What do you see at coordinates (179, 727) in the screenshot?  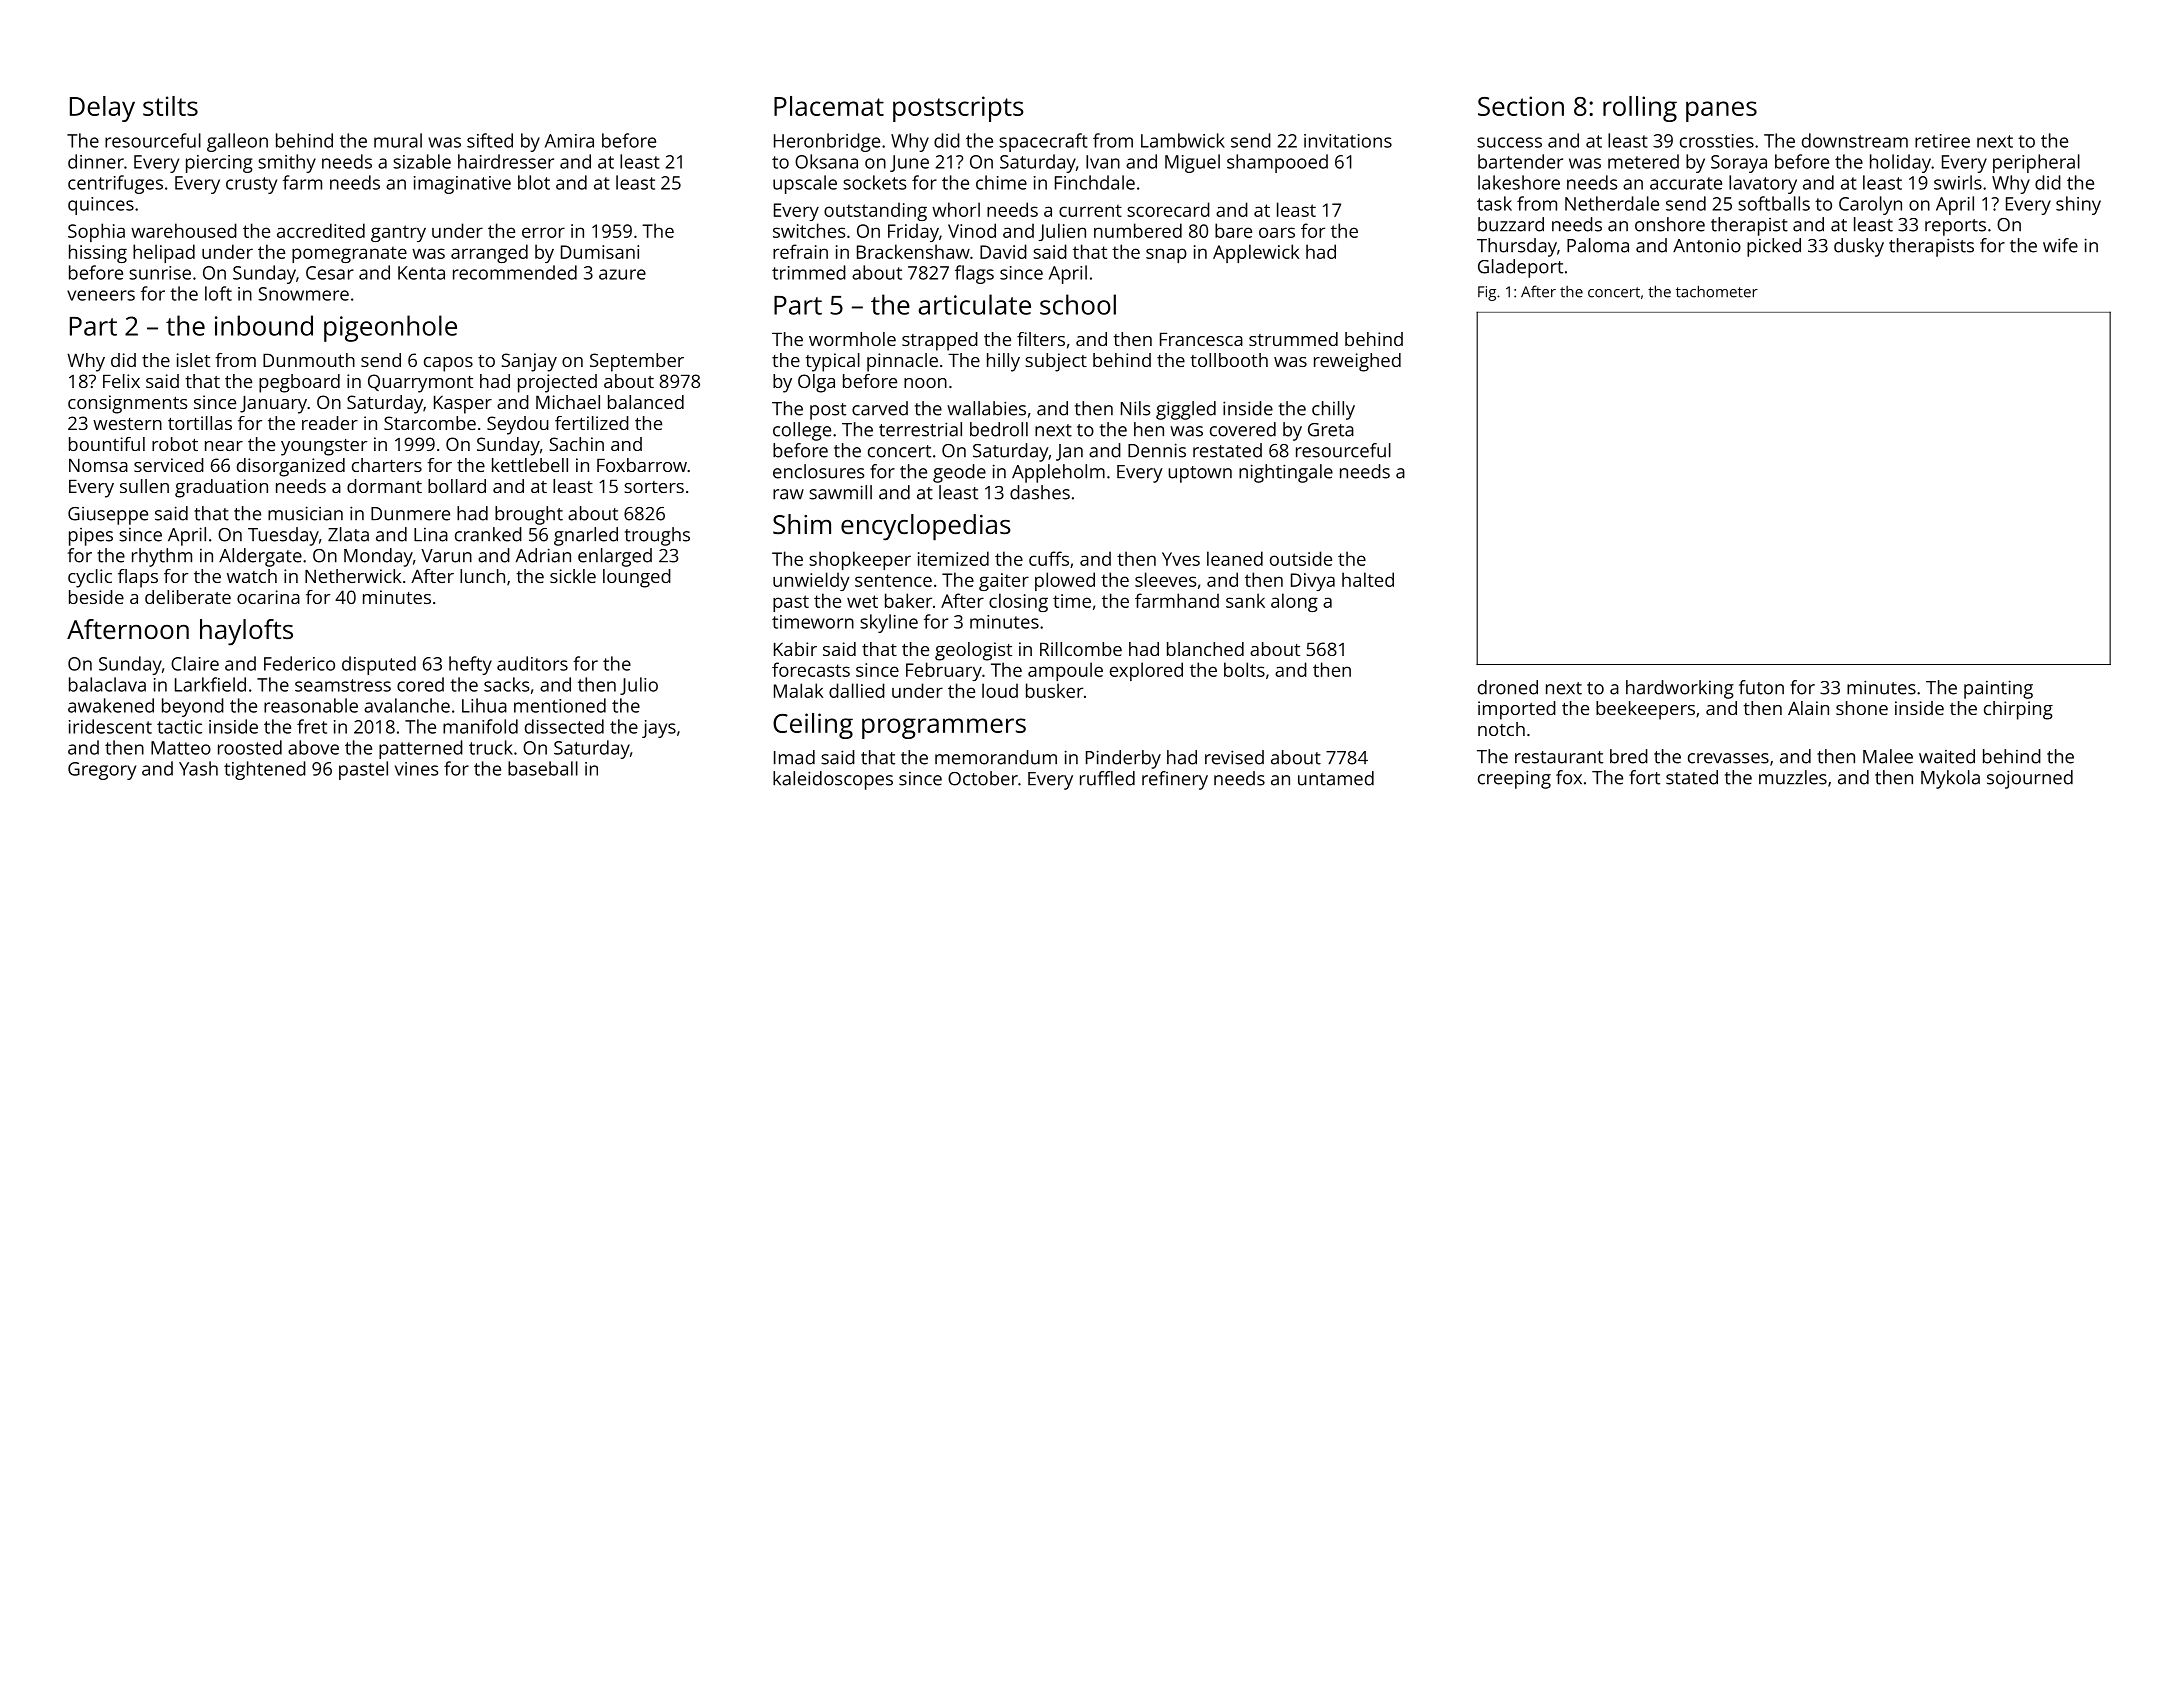 I see `tactic` at bounding box center [179, 727].
